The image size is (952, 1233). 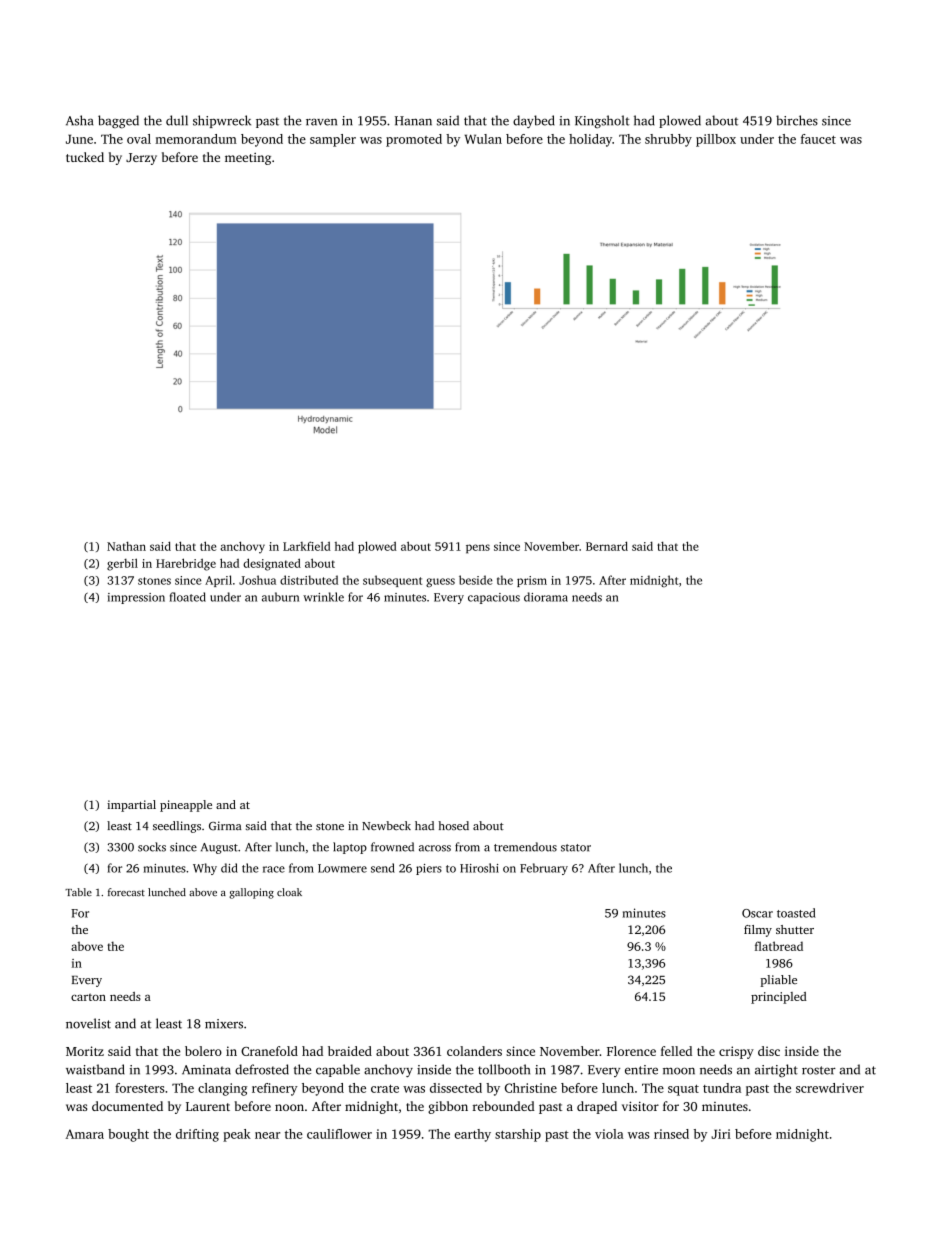 I want to click on impression, so click(x=136, y=598).
